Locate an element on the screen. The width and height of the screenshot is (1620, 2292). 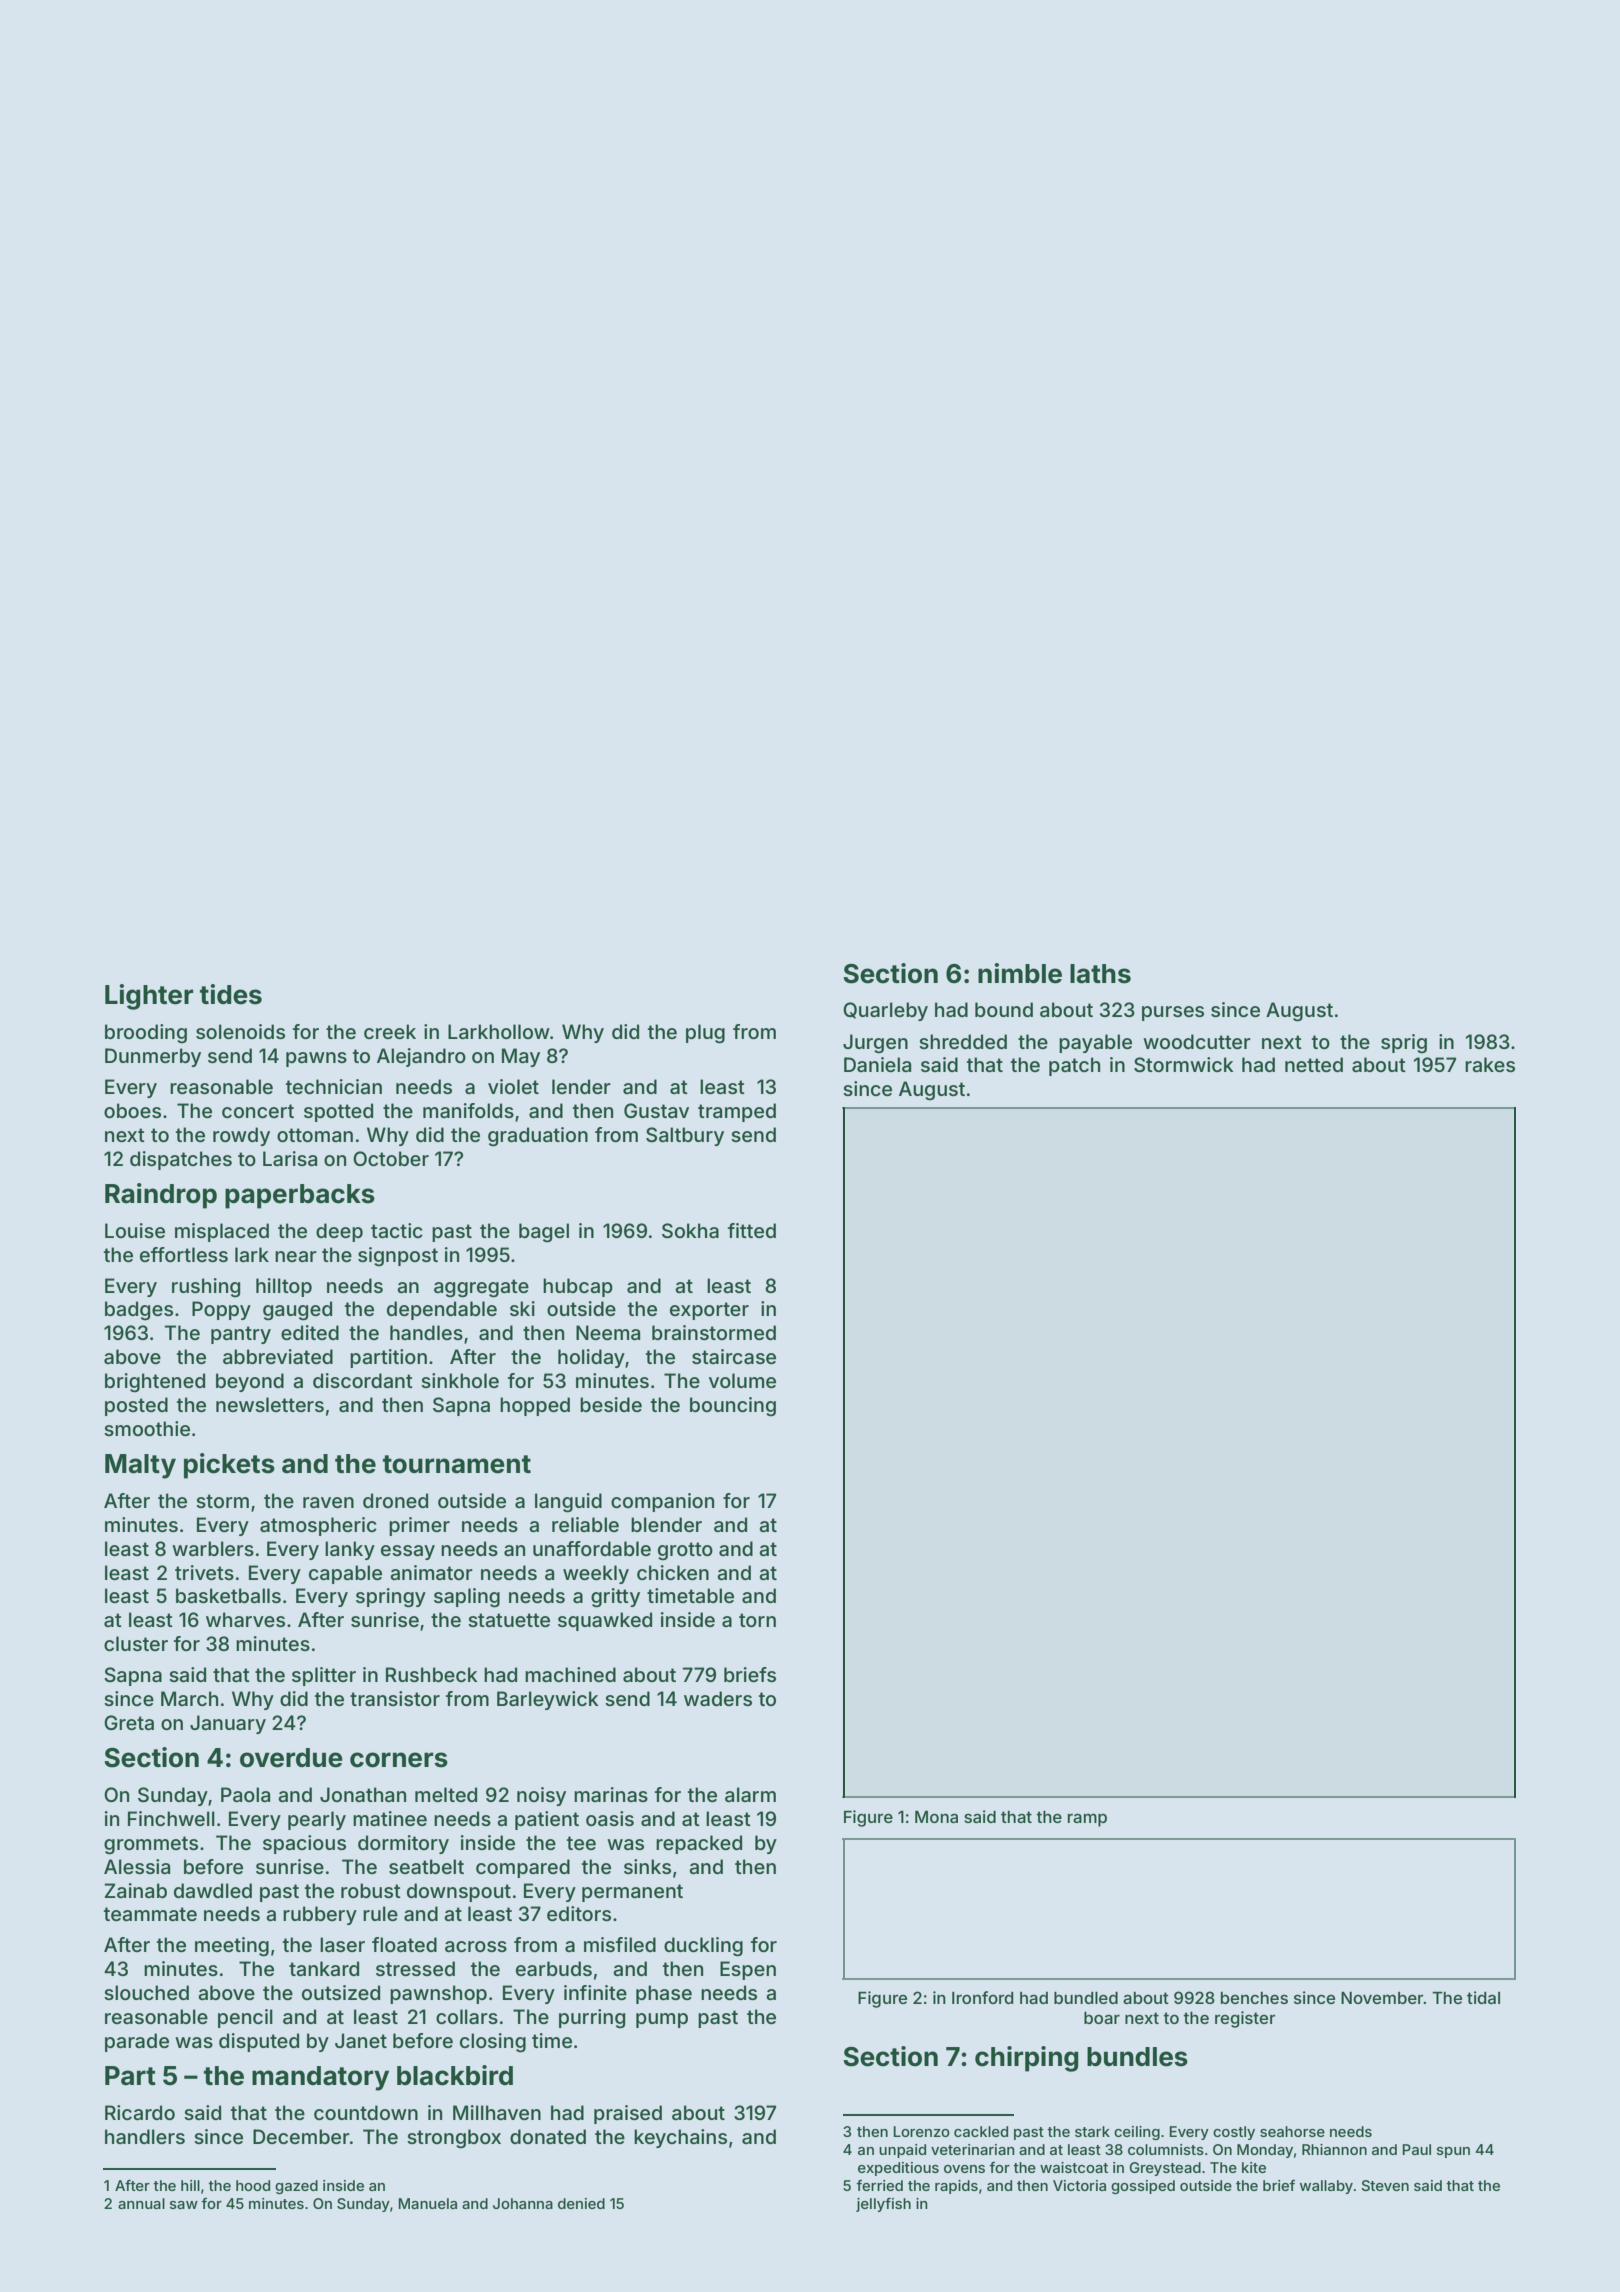
Greta is located at coordinates (129, 1722).
